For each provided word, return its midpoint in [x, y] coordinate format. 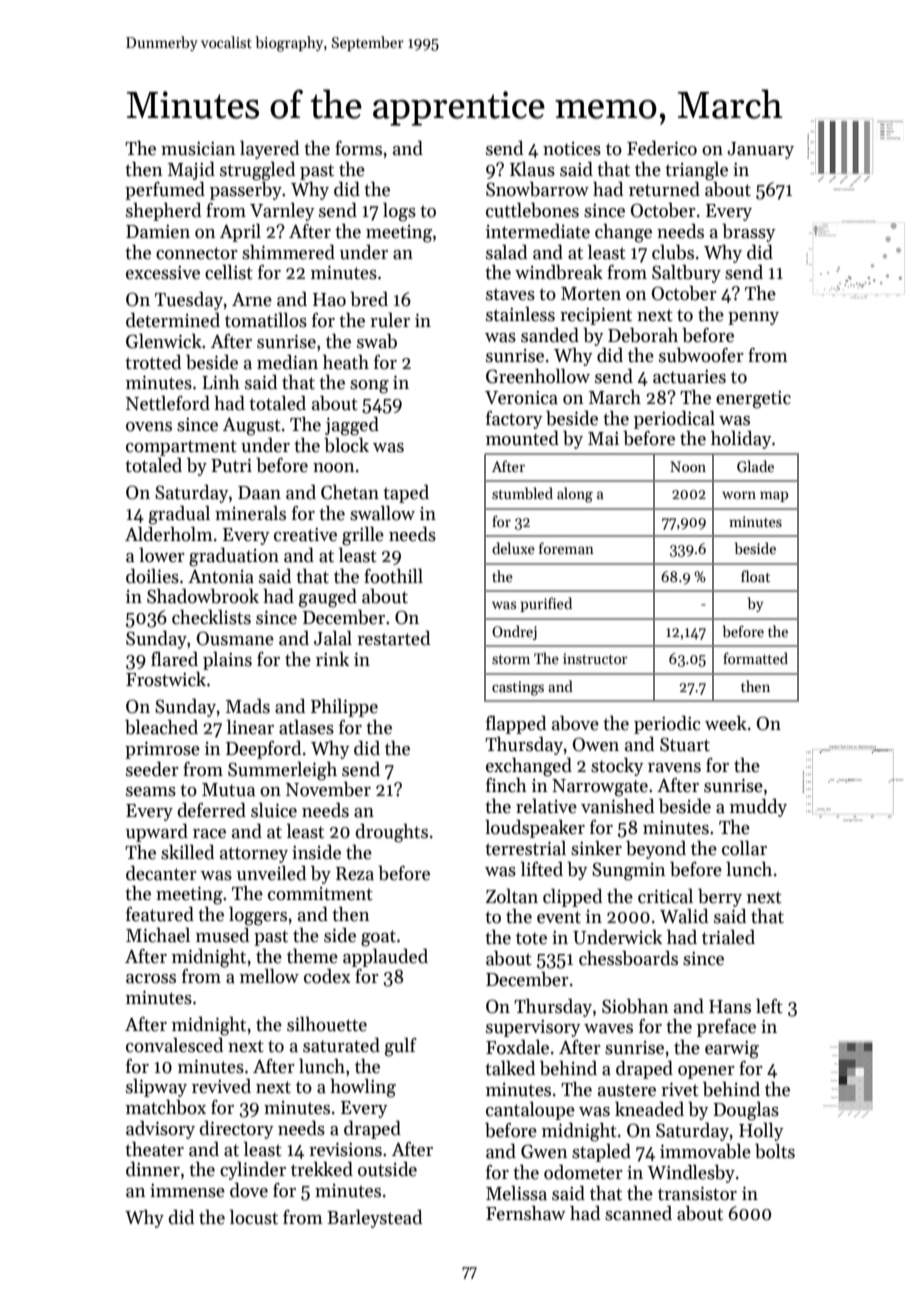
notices [572, 149]
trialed [728, 937]
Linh [221, 382]
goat [378, 938]
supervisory [533, 1028]
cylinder [253, 1171]
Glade [755, 466]
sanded [550, 335]
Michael [158, 935]
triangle [696, 171]
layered [269, 150]
